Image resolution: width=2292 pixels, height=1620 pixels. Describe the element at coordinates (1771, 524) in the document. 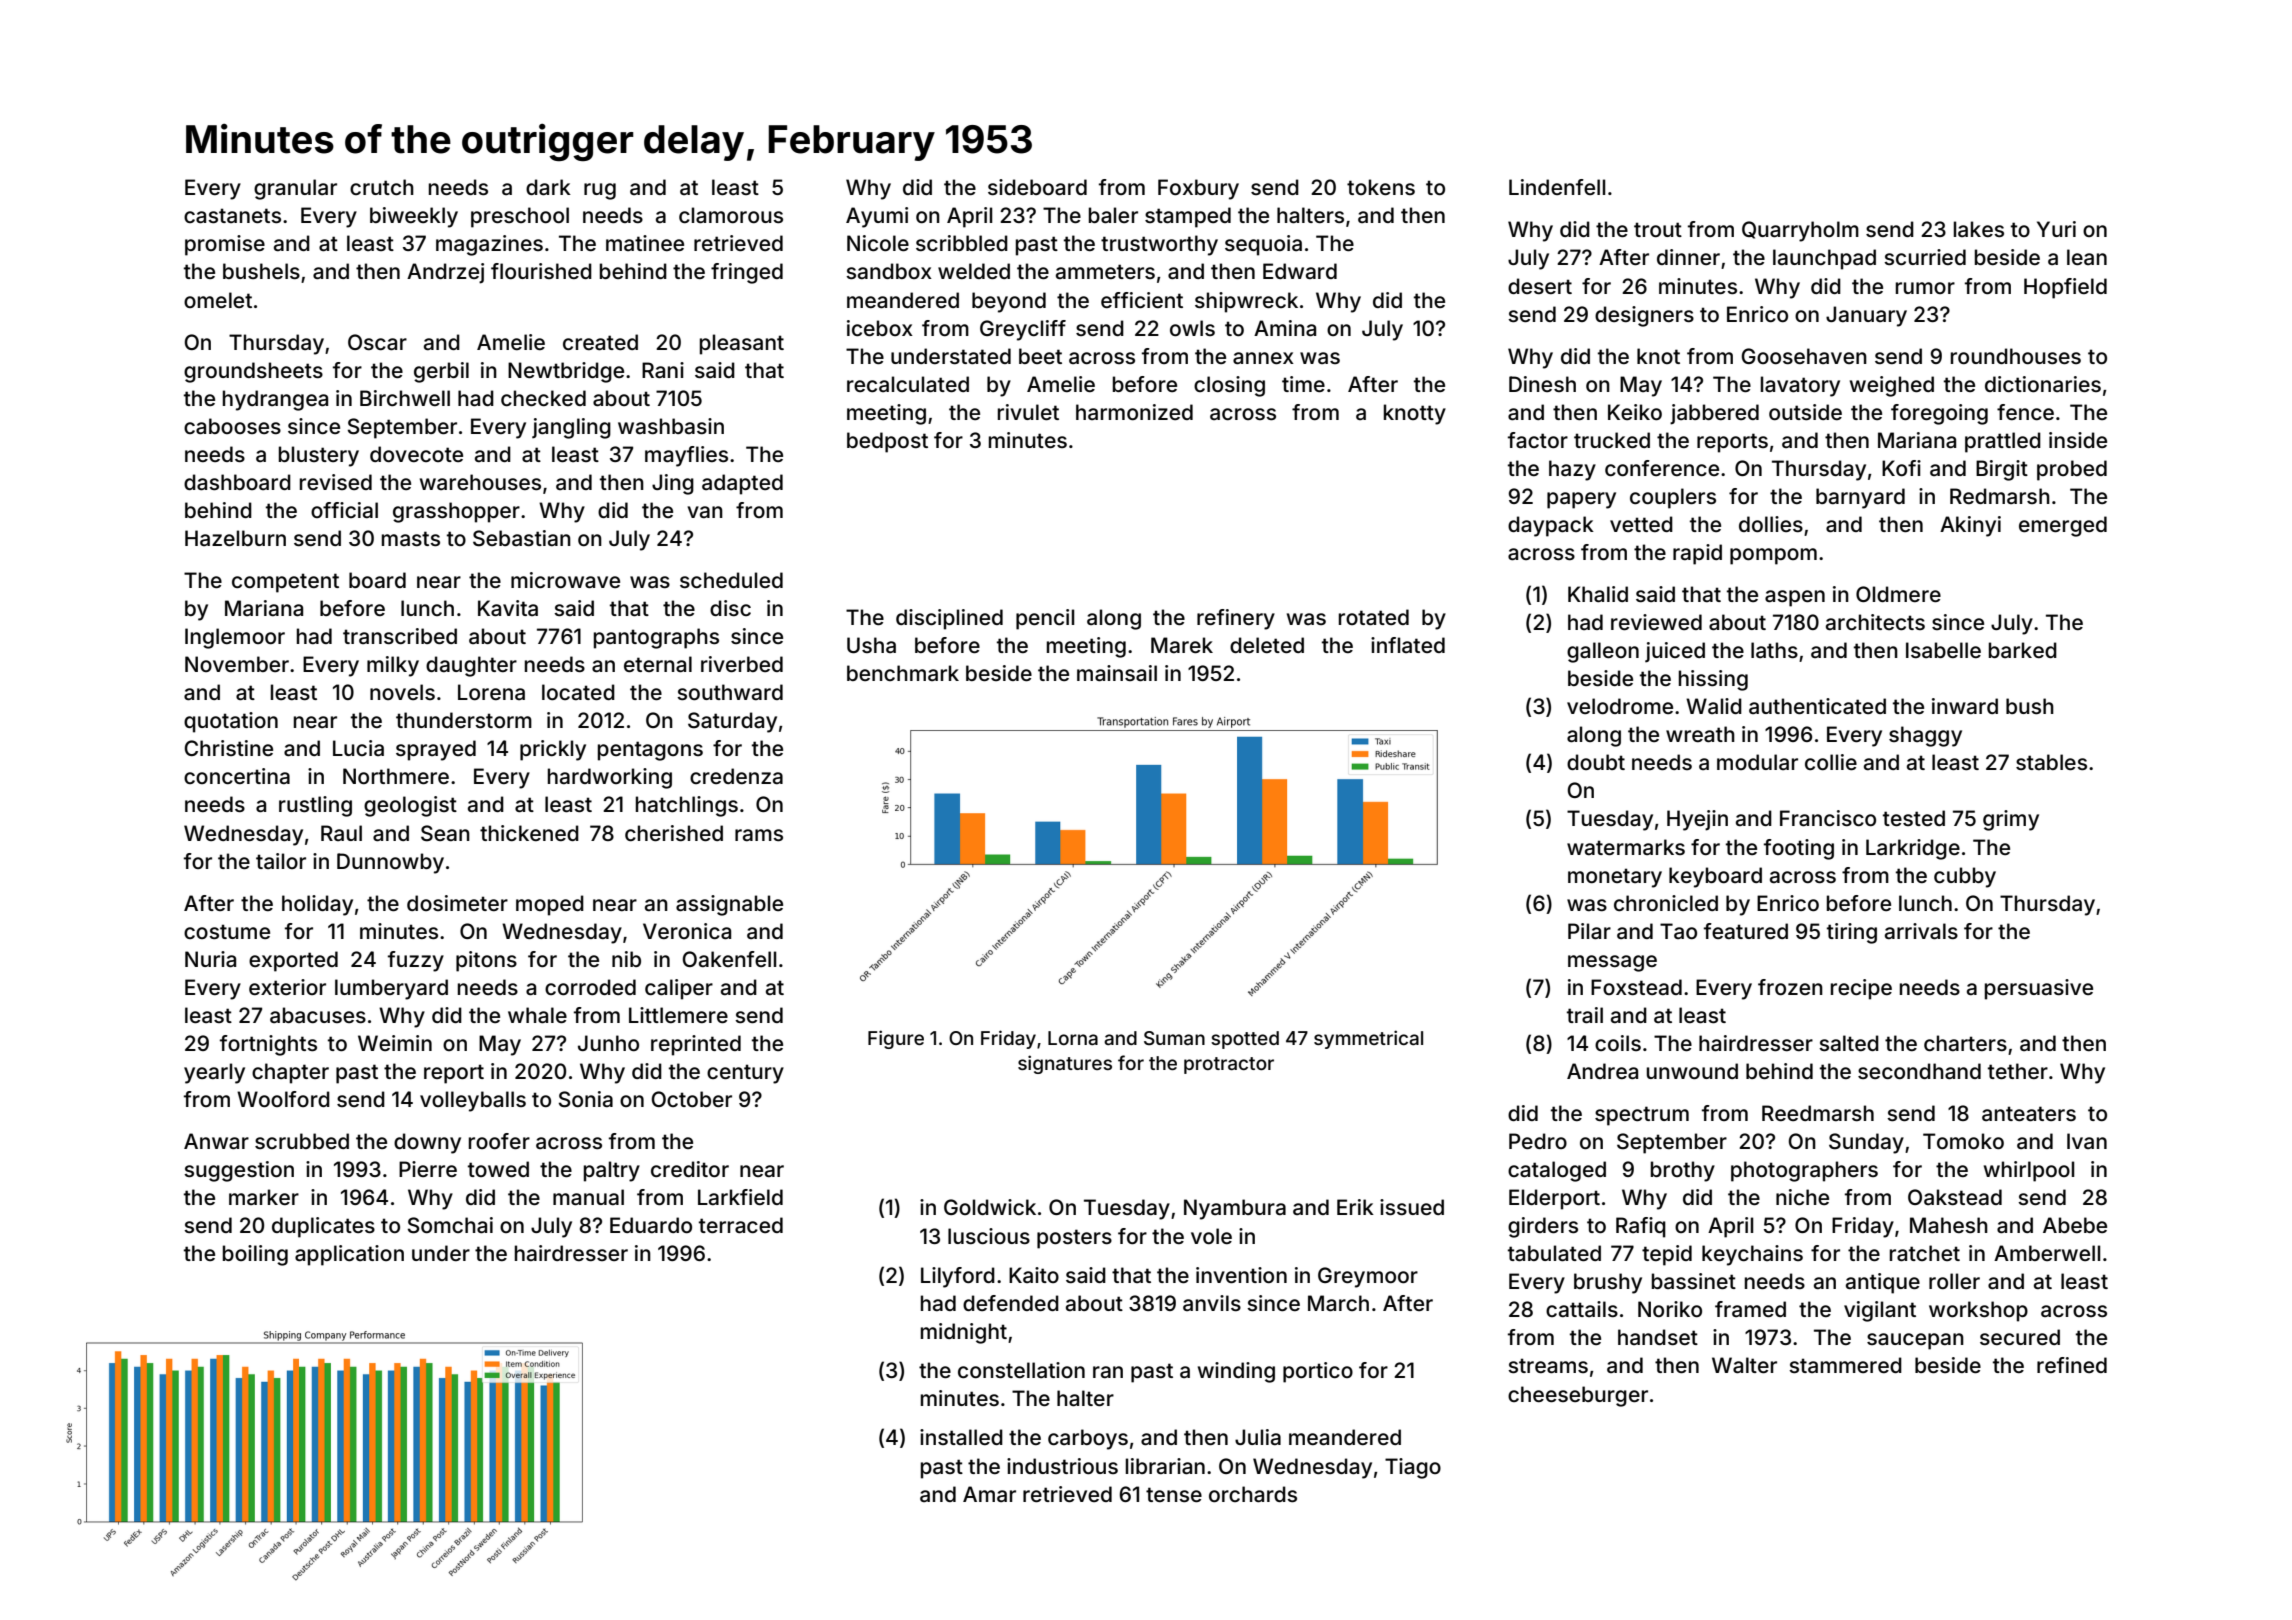

I see `dollies` at that location.
